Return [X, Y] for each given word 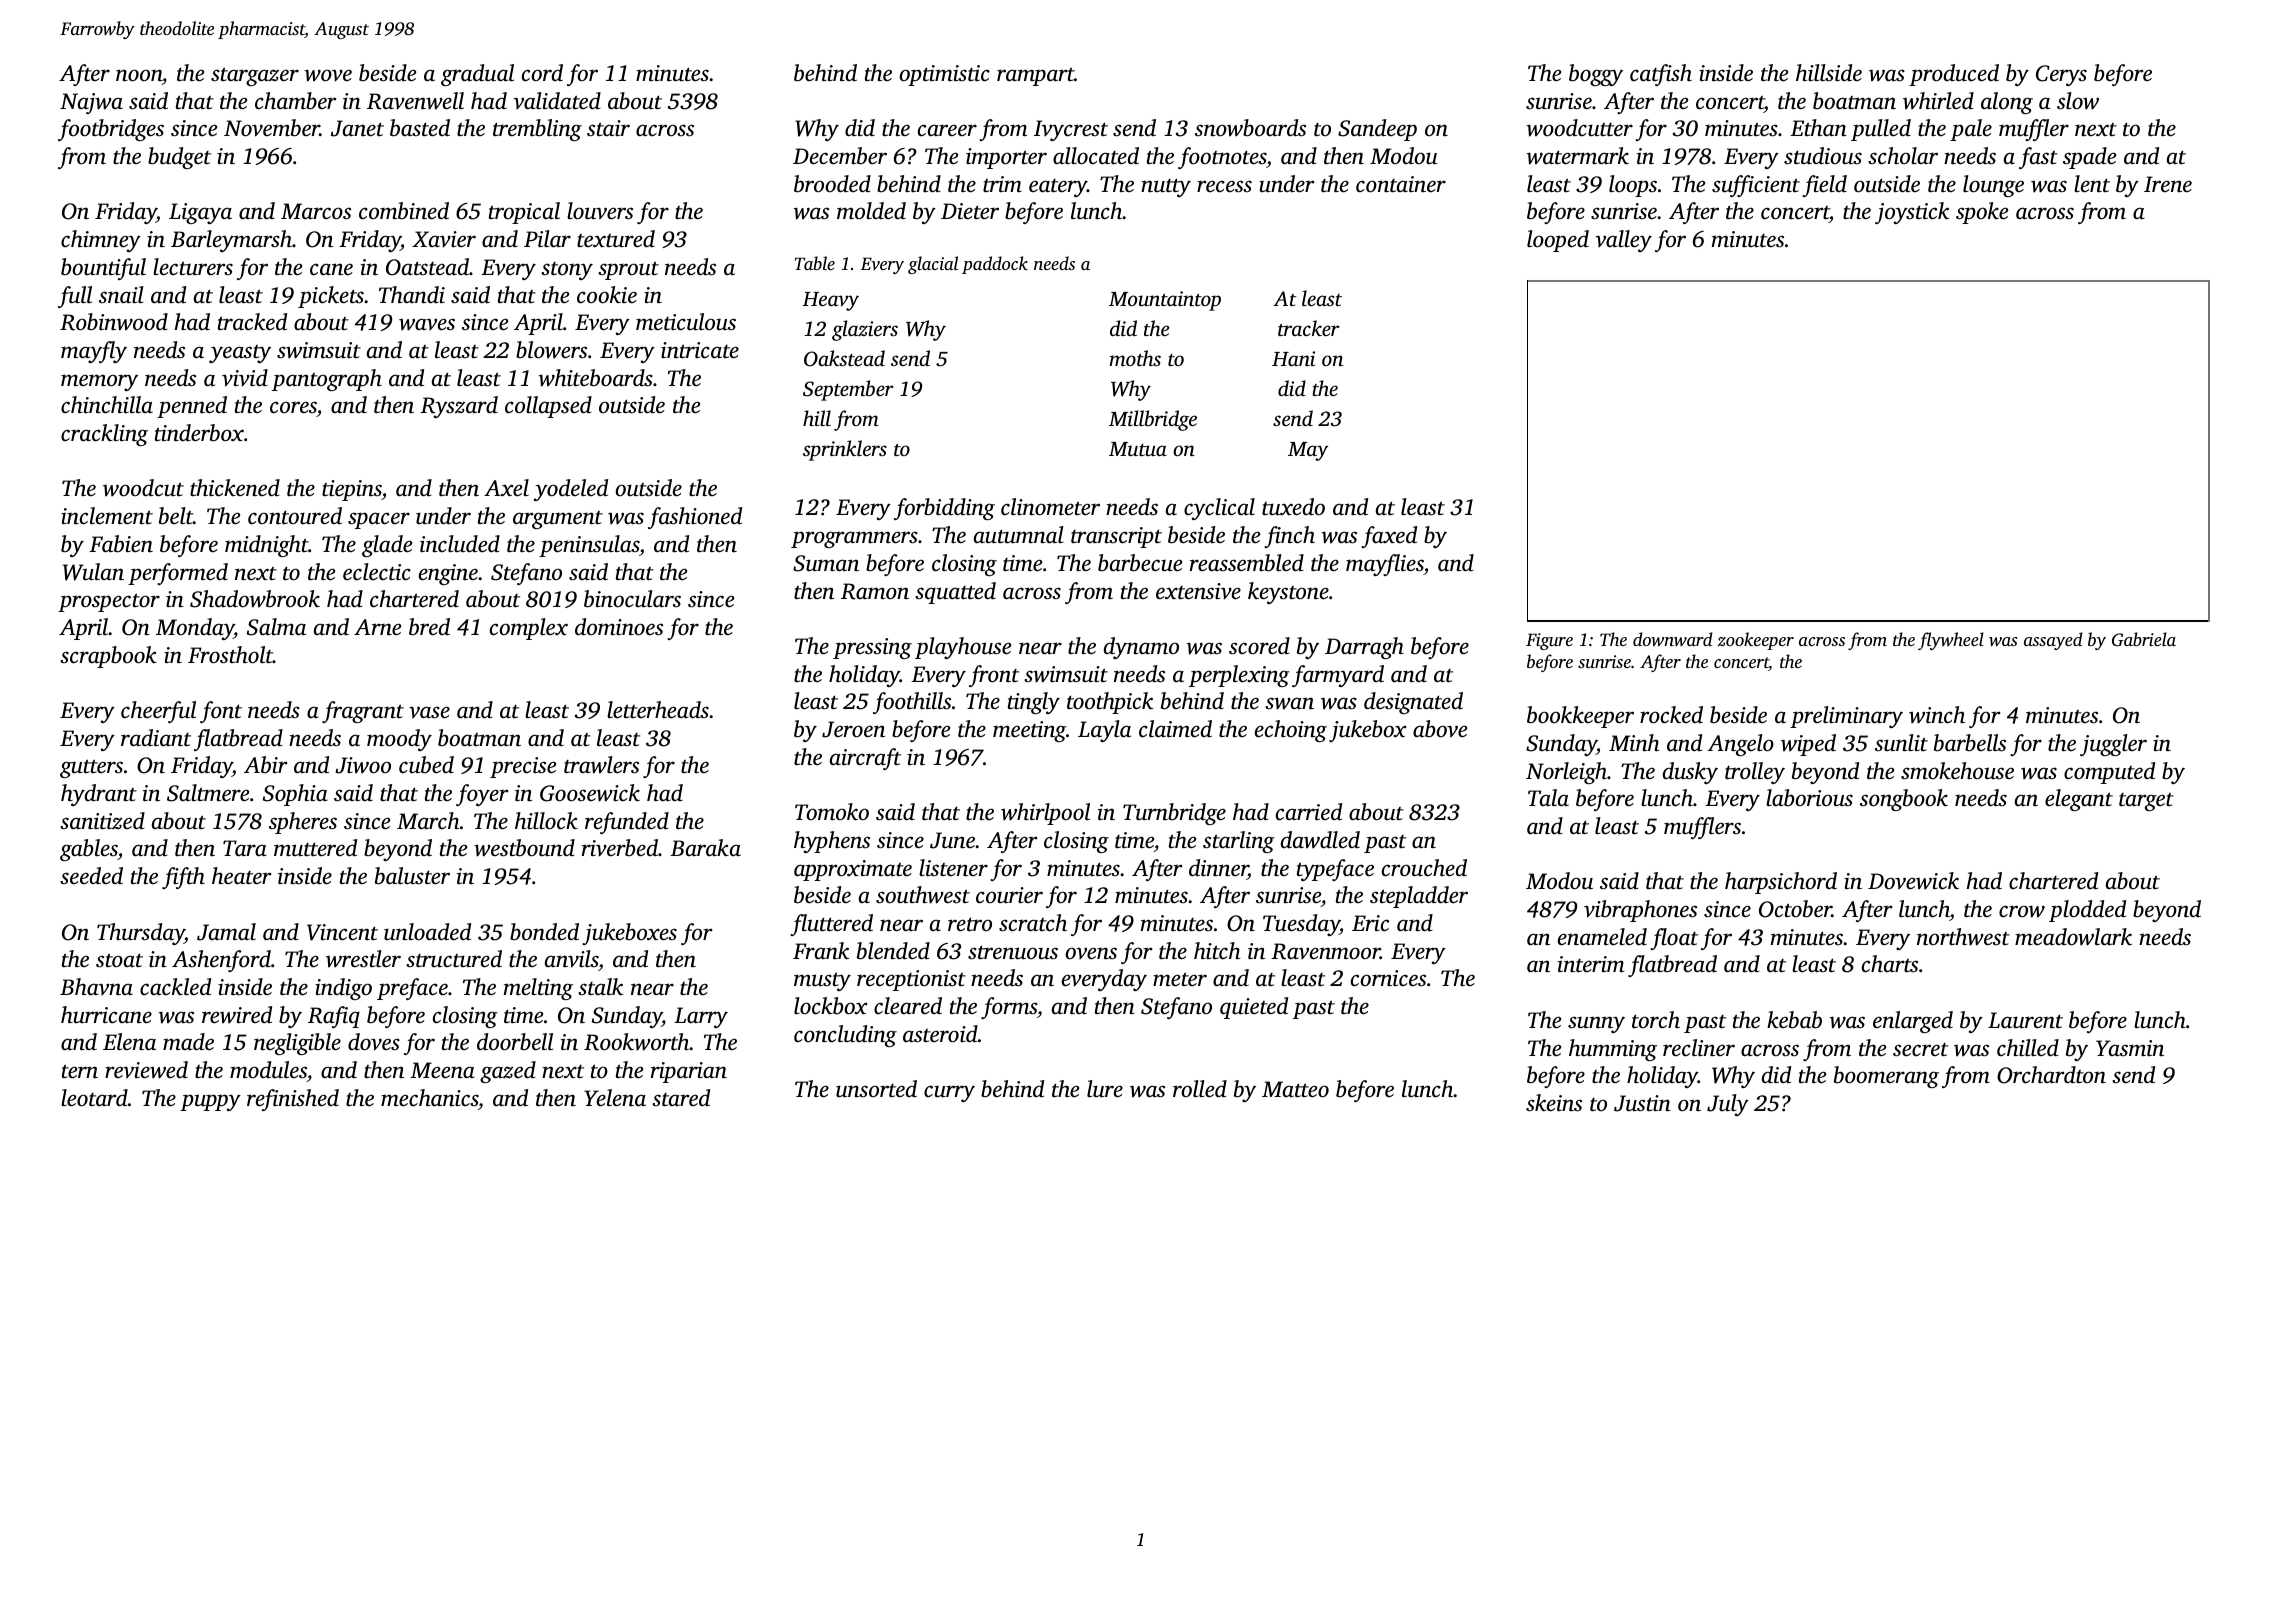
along [2007, 103]
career [947, 130]
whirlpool [1045, 814]
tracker [1309, 328]
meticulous [686, 322]
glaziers [865, 330]
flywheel [1951, 641]
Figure [1549, 641]
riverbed [620, 848]
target [2146, 802]
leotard [94, 1098]
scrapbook [108, 657]
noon [139, 75]
